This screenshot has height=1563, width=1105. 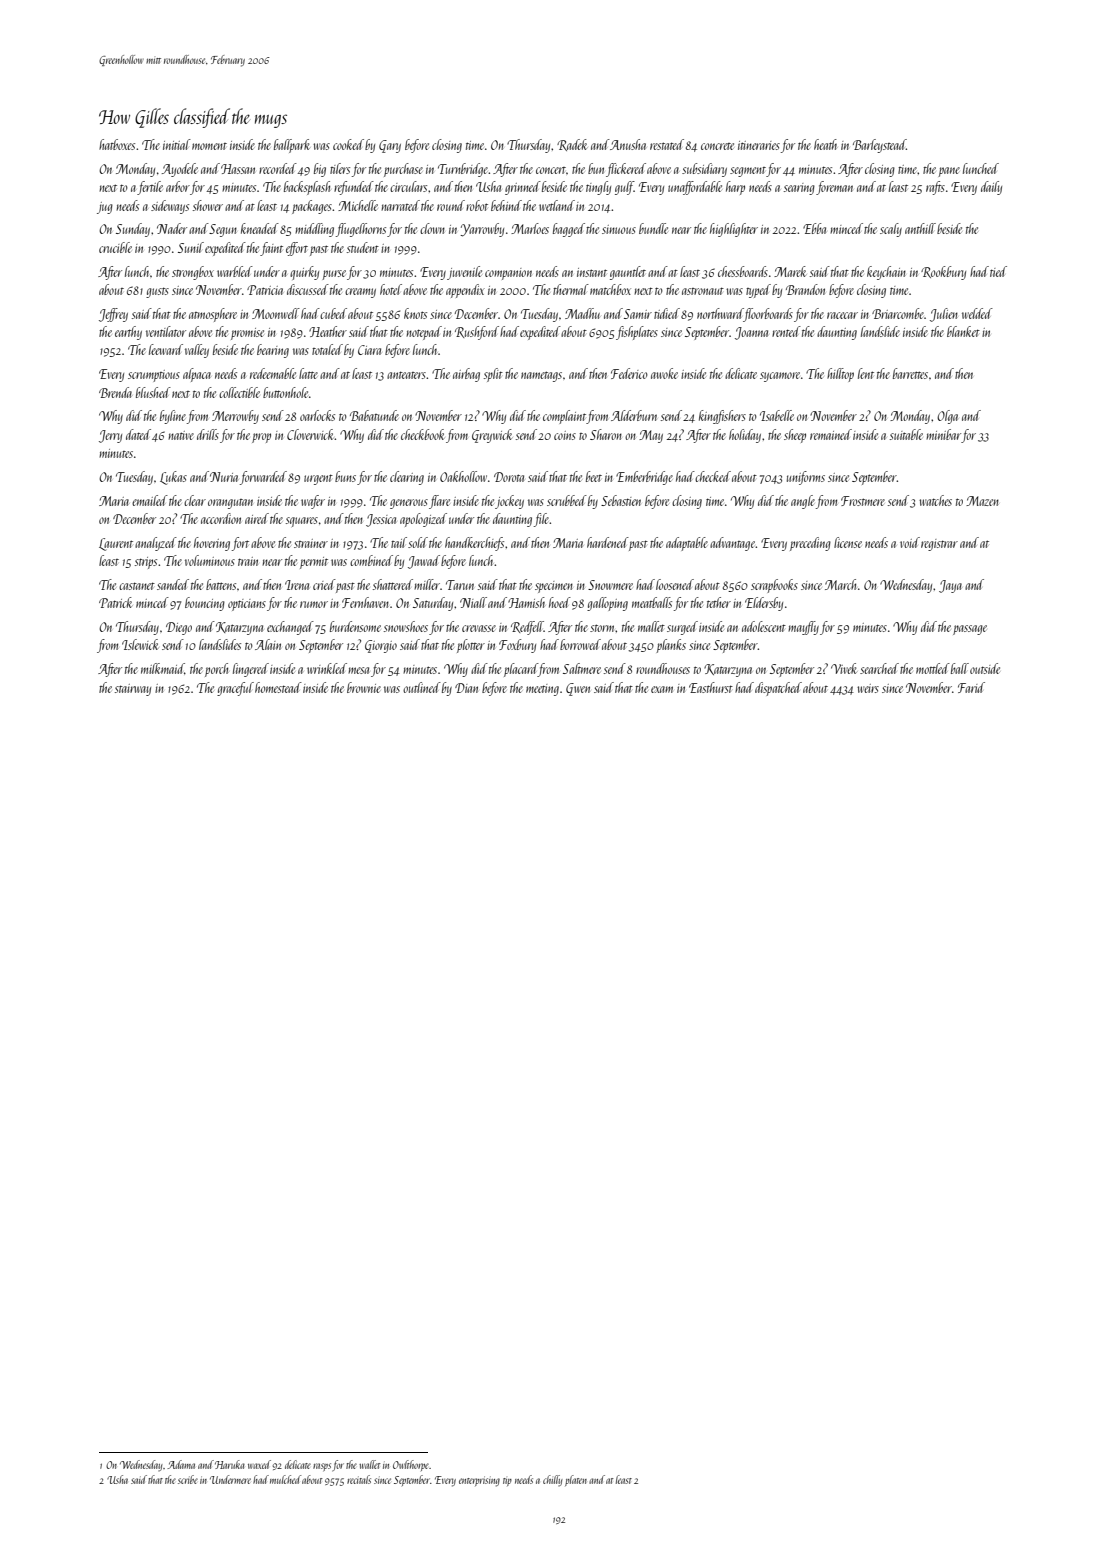 What do you see at coordinates (610, 289) in the screenshot?
I see `matchbox` at bounding box center [610, 289].
